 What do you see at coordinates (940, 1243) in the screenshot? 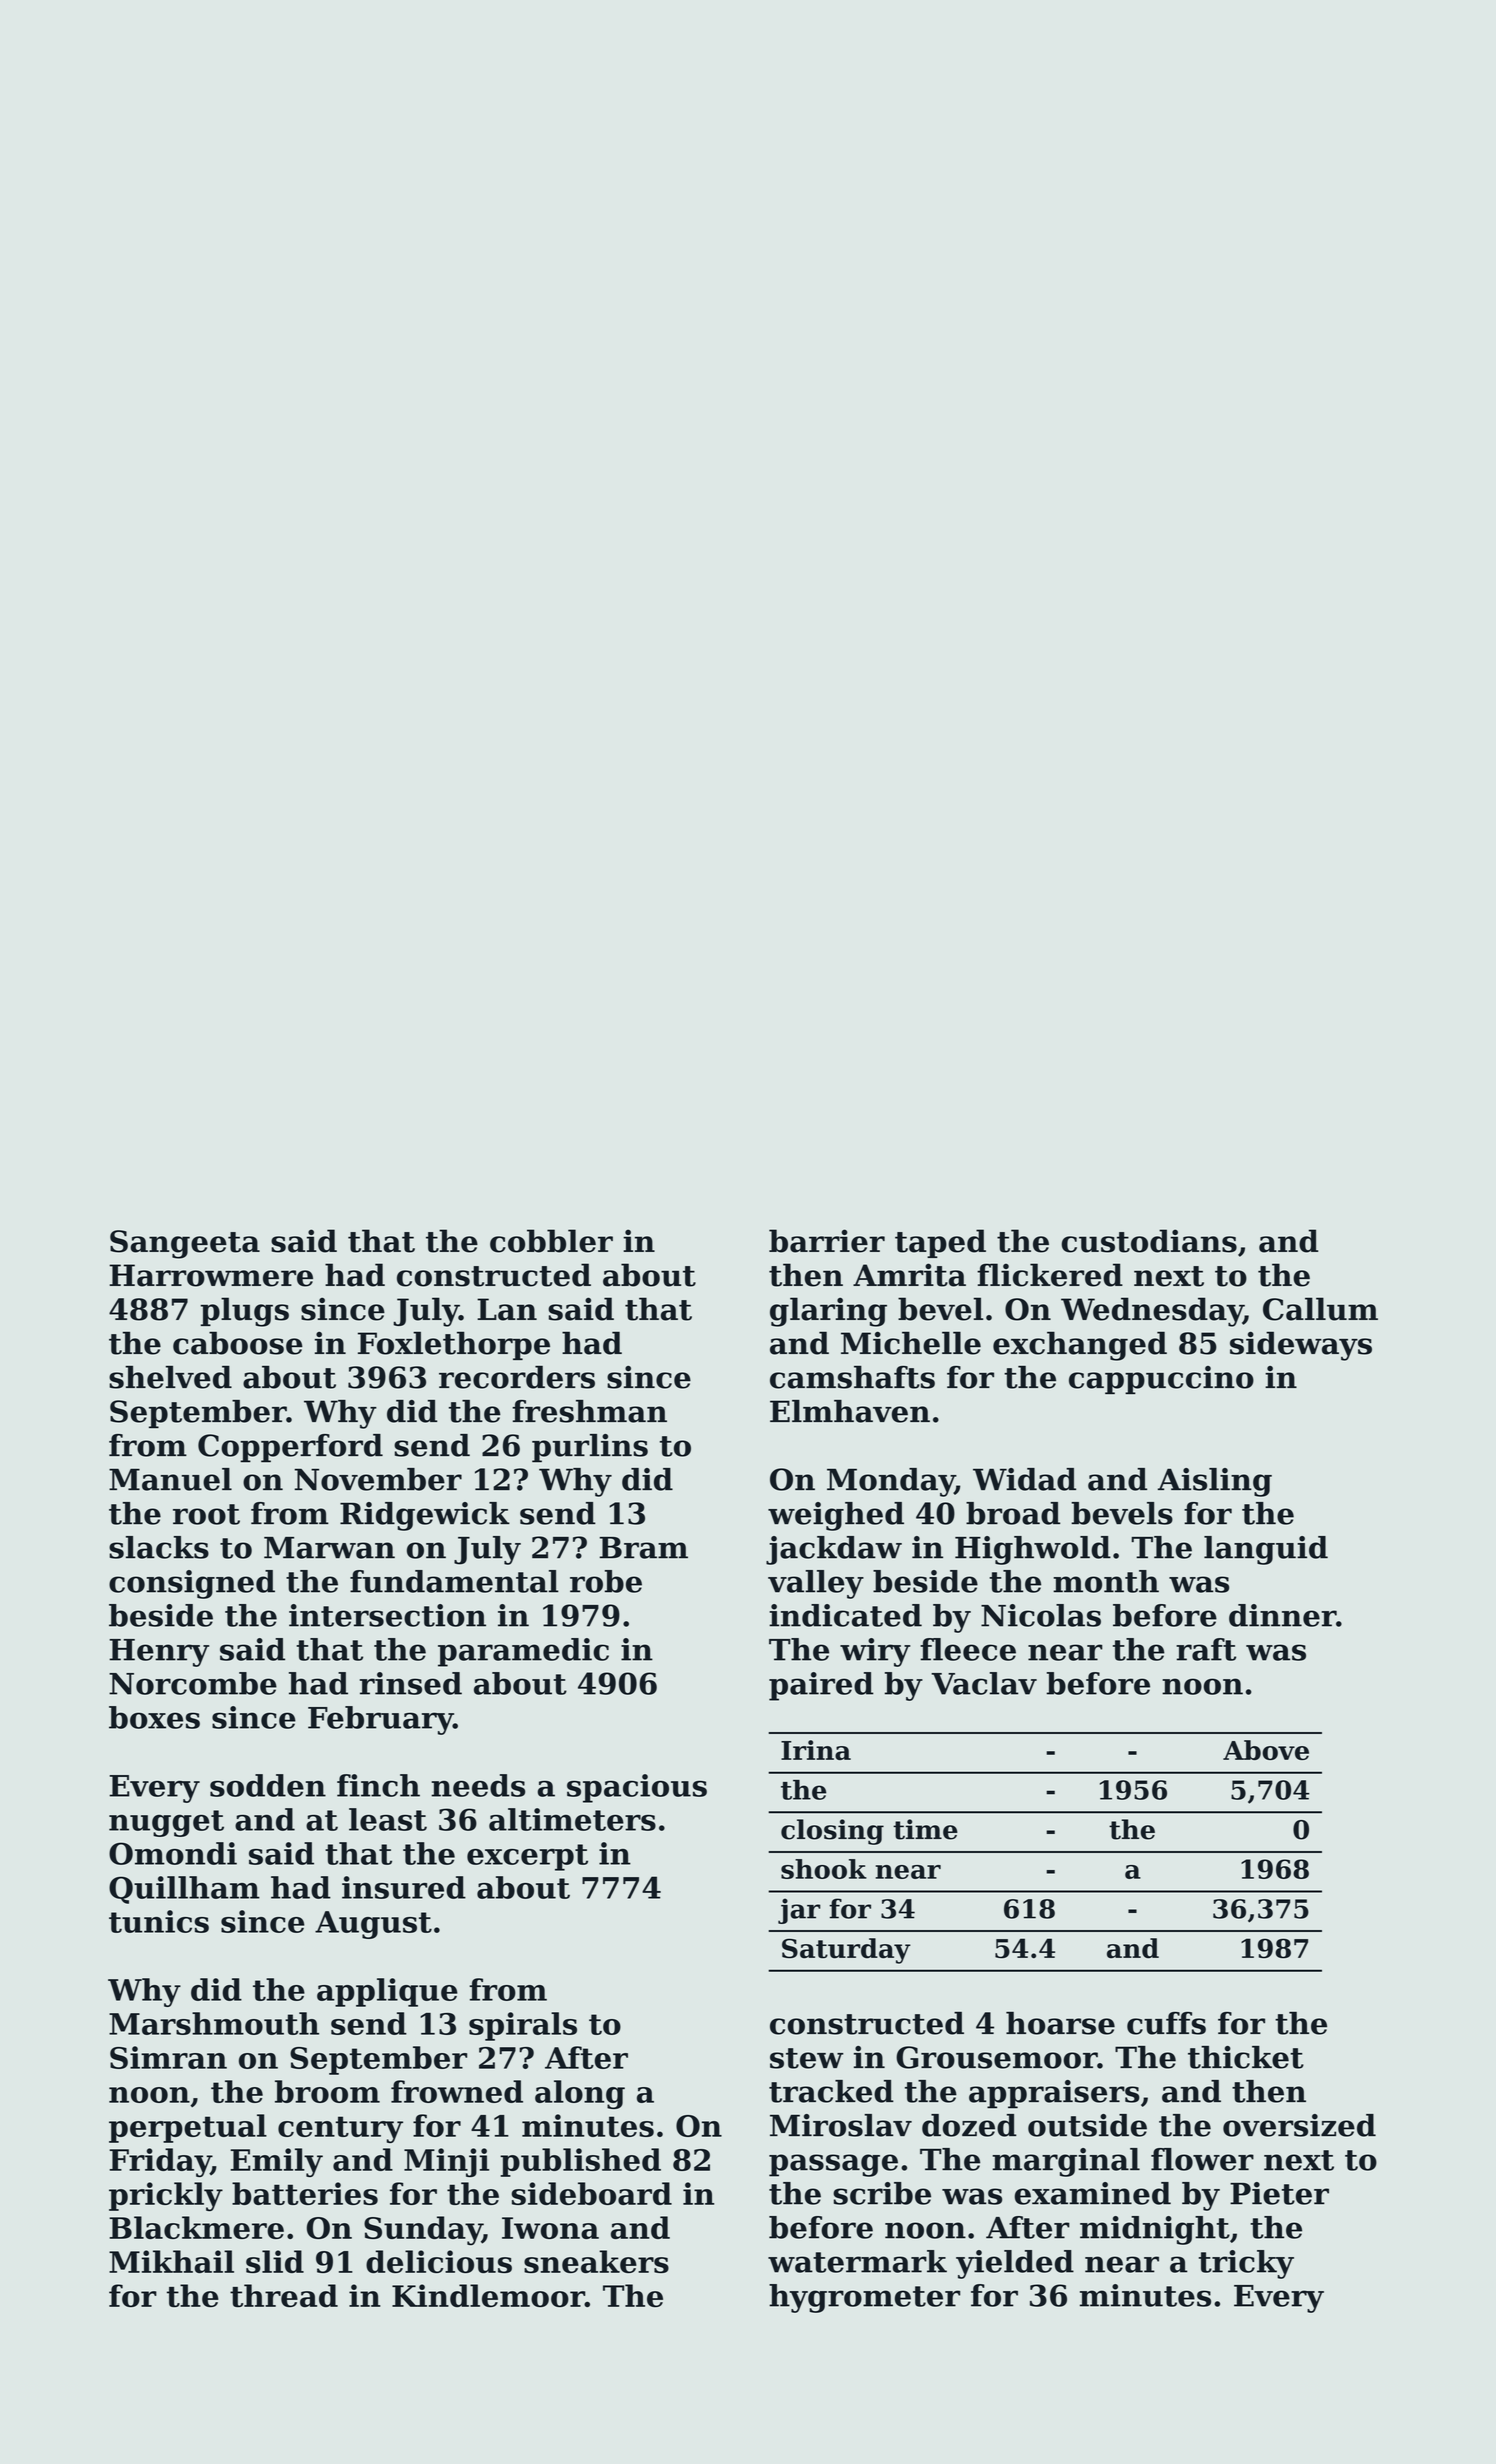
I see `taped` at bounding box center [940, 1243].
